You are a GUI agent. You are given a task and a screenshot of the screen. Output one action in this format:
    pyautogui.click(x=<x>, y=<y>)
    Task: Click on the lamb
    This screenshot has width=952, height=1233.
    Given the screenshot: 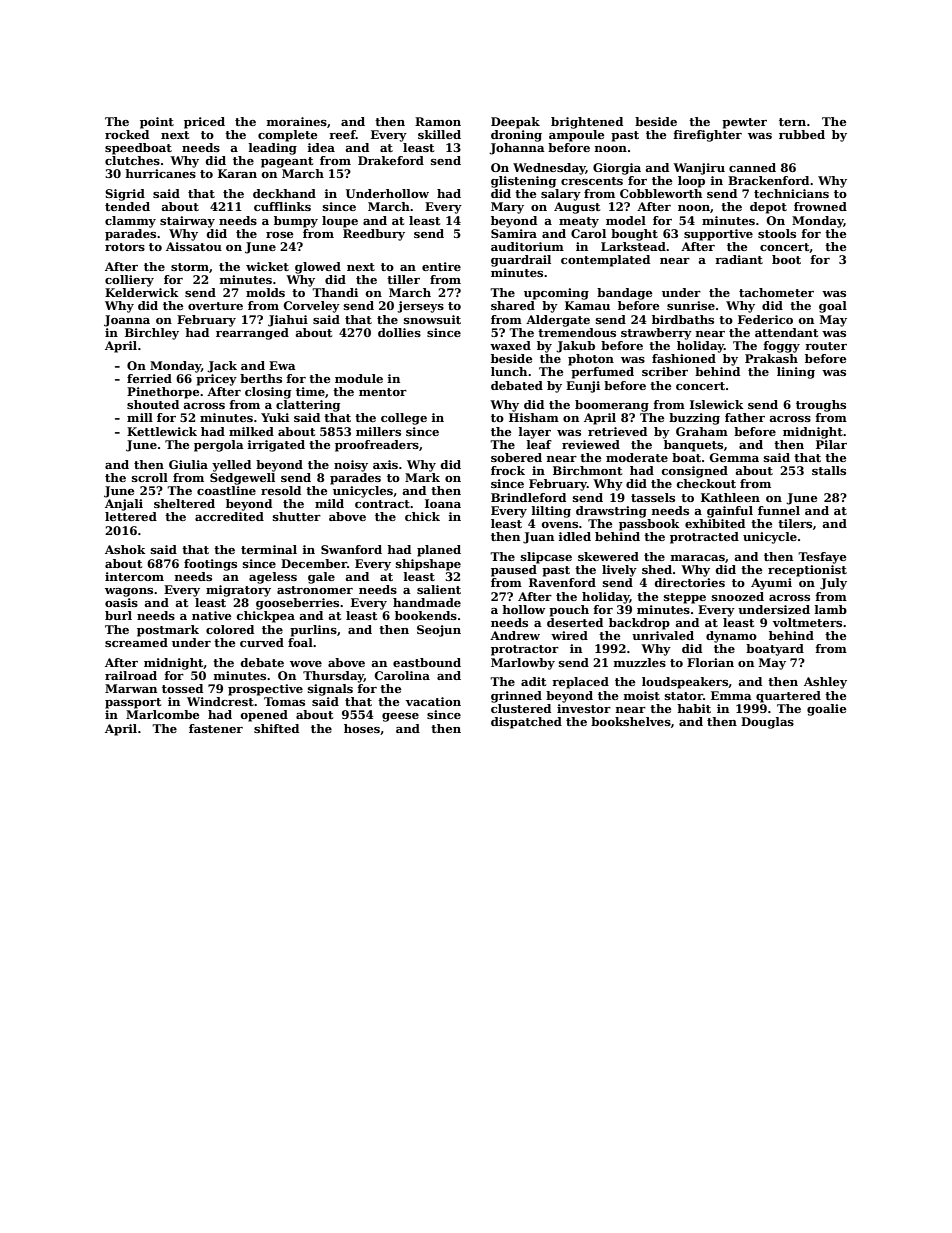 What is the action you would take?
    pyautogui.click(x=831, y=609)
